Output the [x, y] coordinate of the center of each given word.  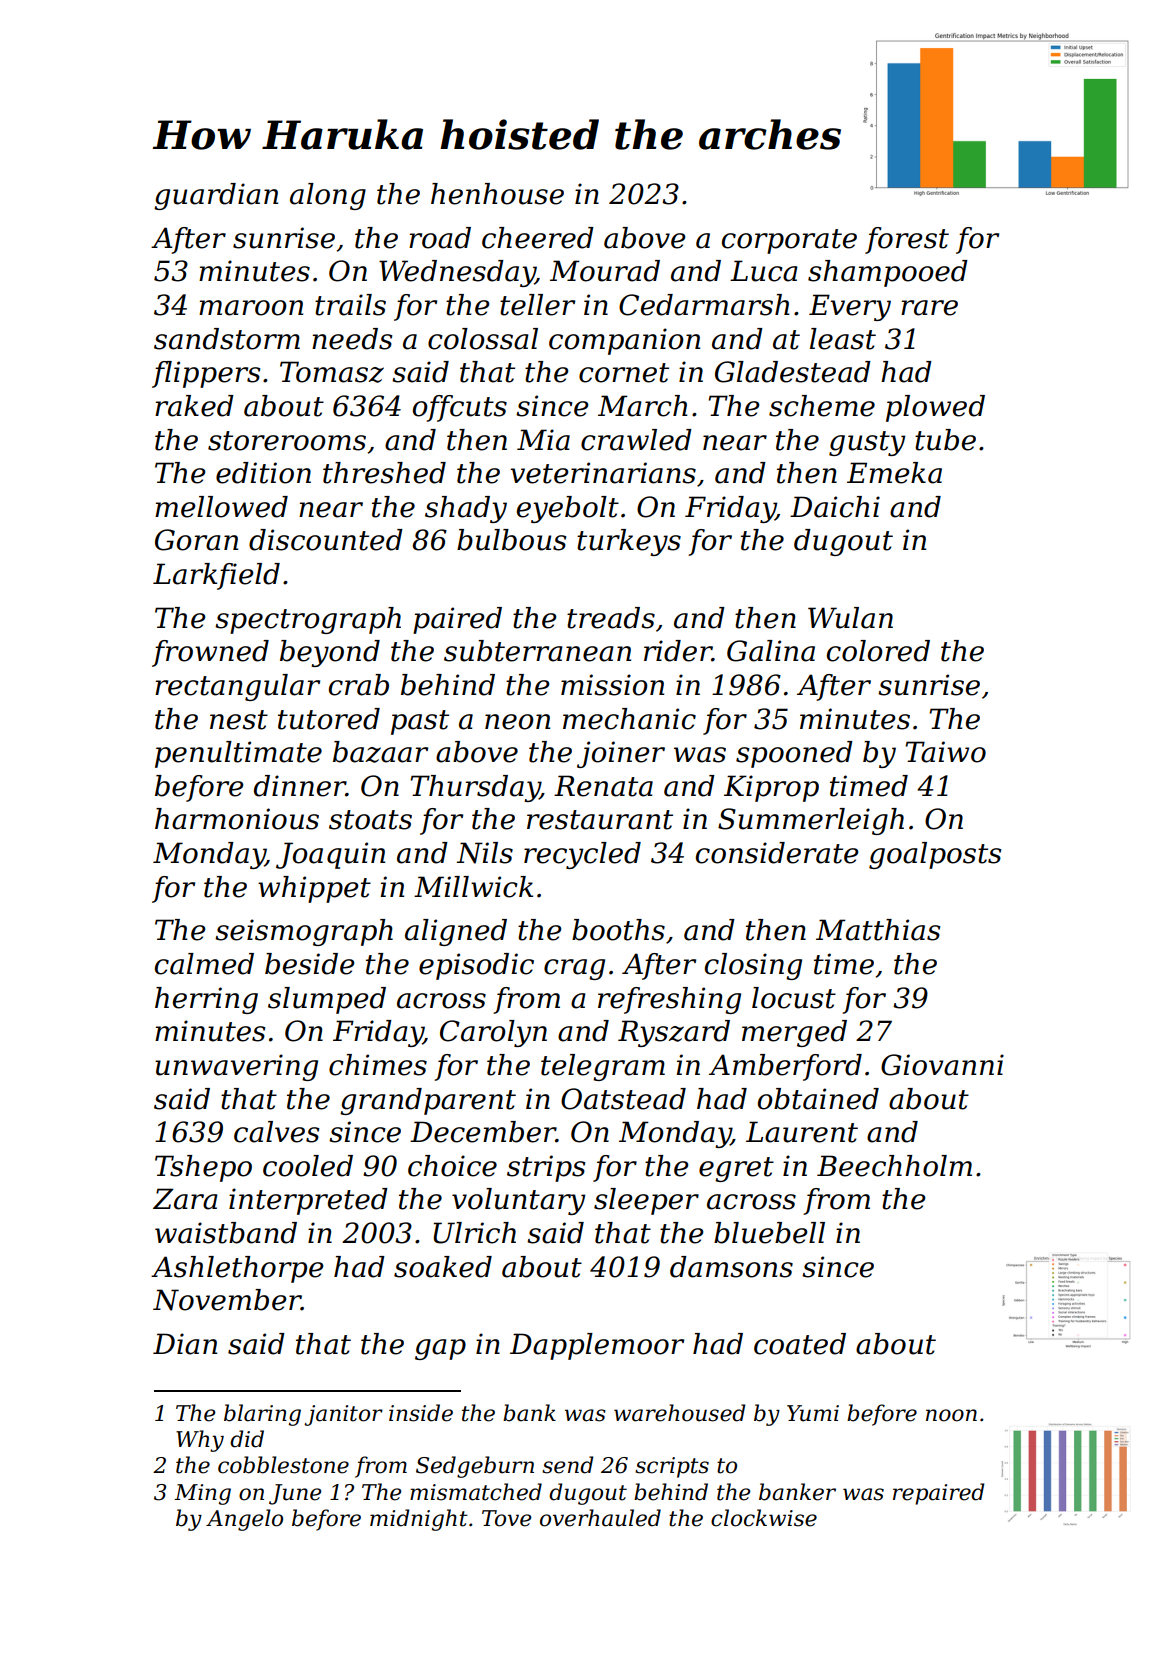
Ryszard [674, 1033]
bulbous [511, 540]
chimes [378, 1065]
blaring [262, 1415]
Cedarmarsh [704, 305]
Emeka [894, 473]
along [328, 196]
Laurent [802, 1132]
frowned [210, 653]
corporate [789, 241]
